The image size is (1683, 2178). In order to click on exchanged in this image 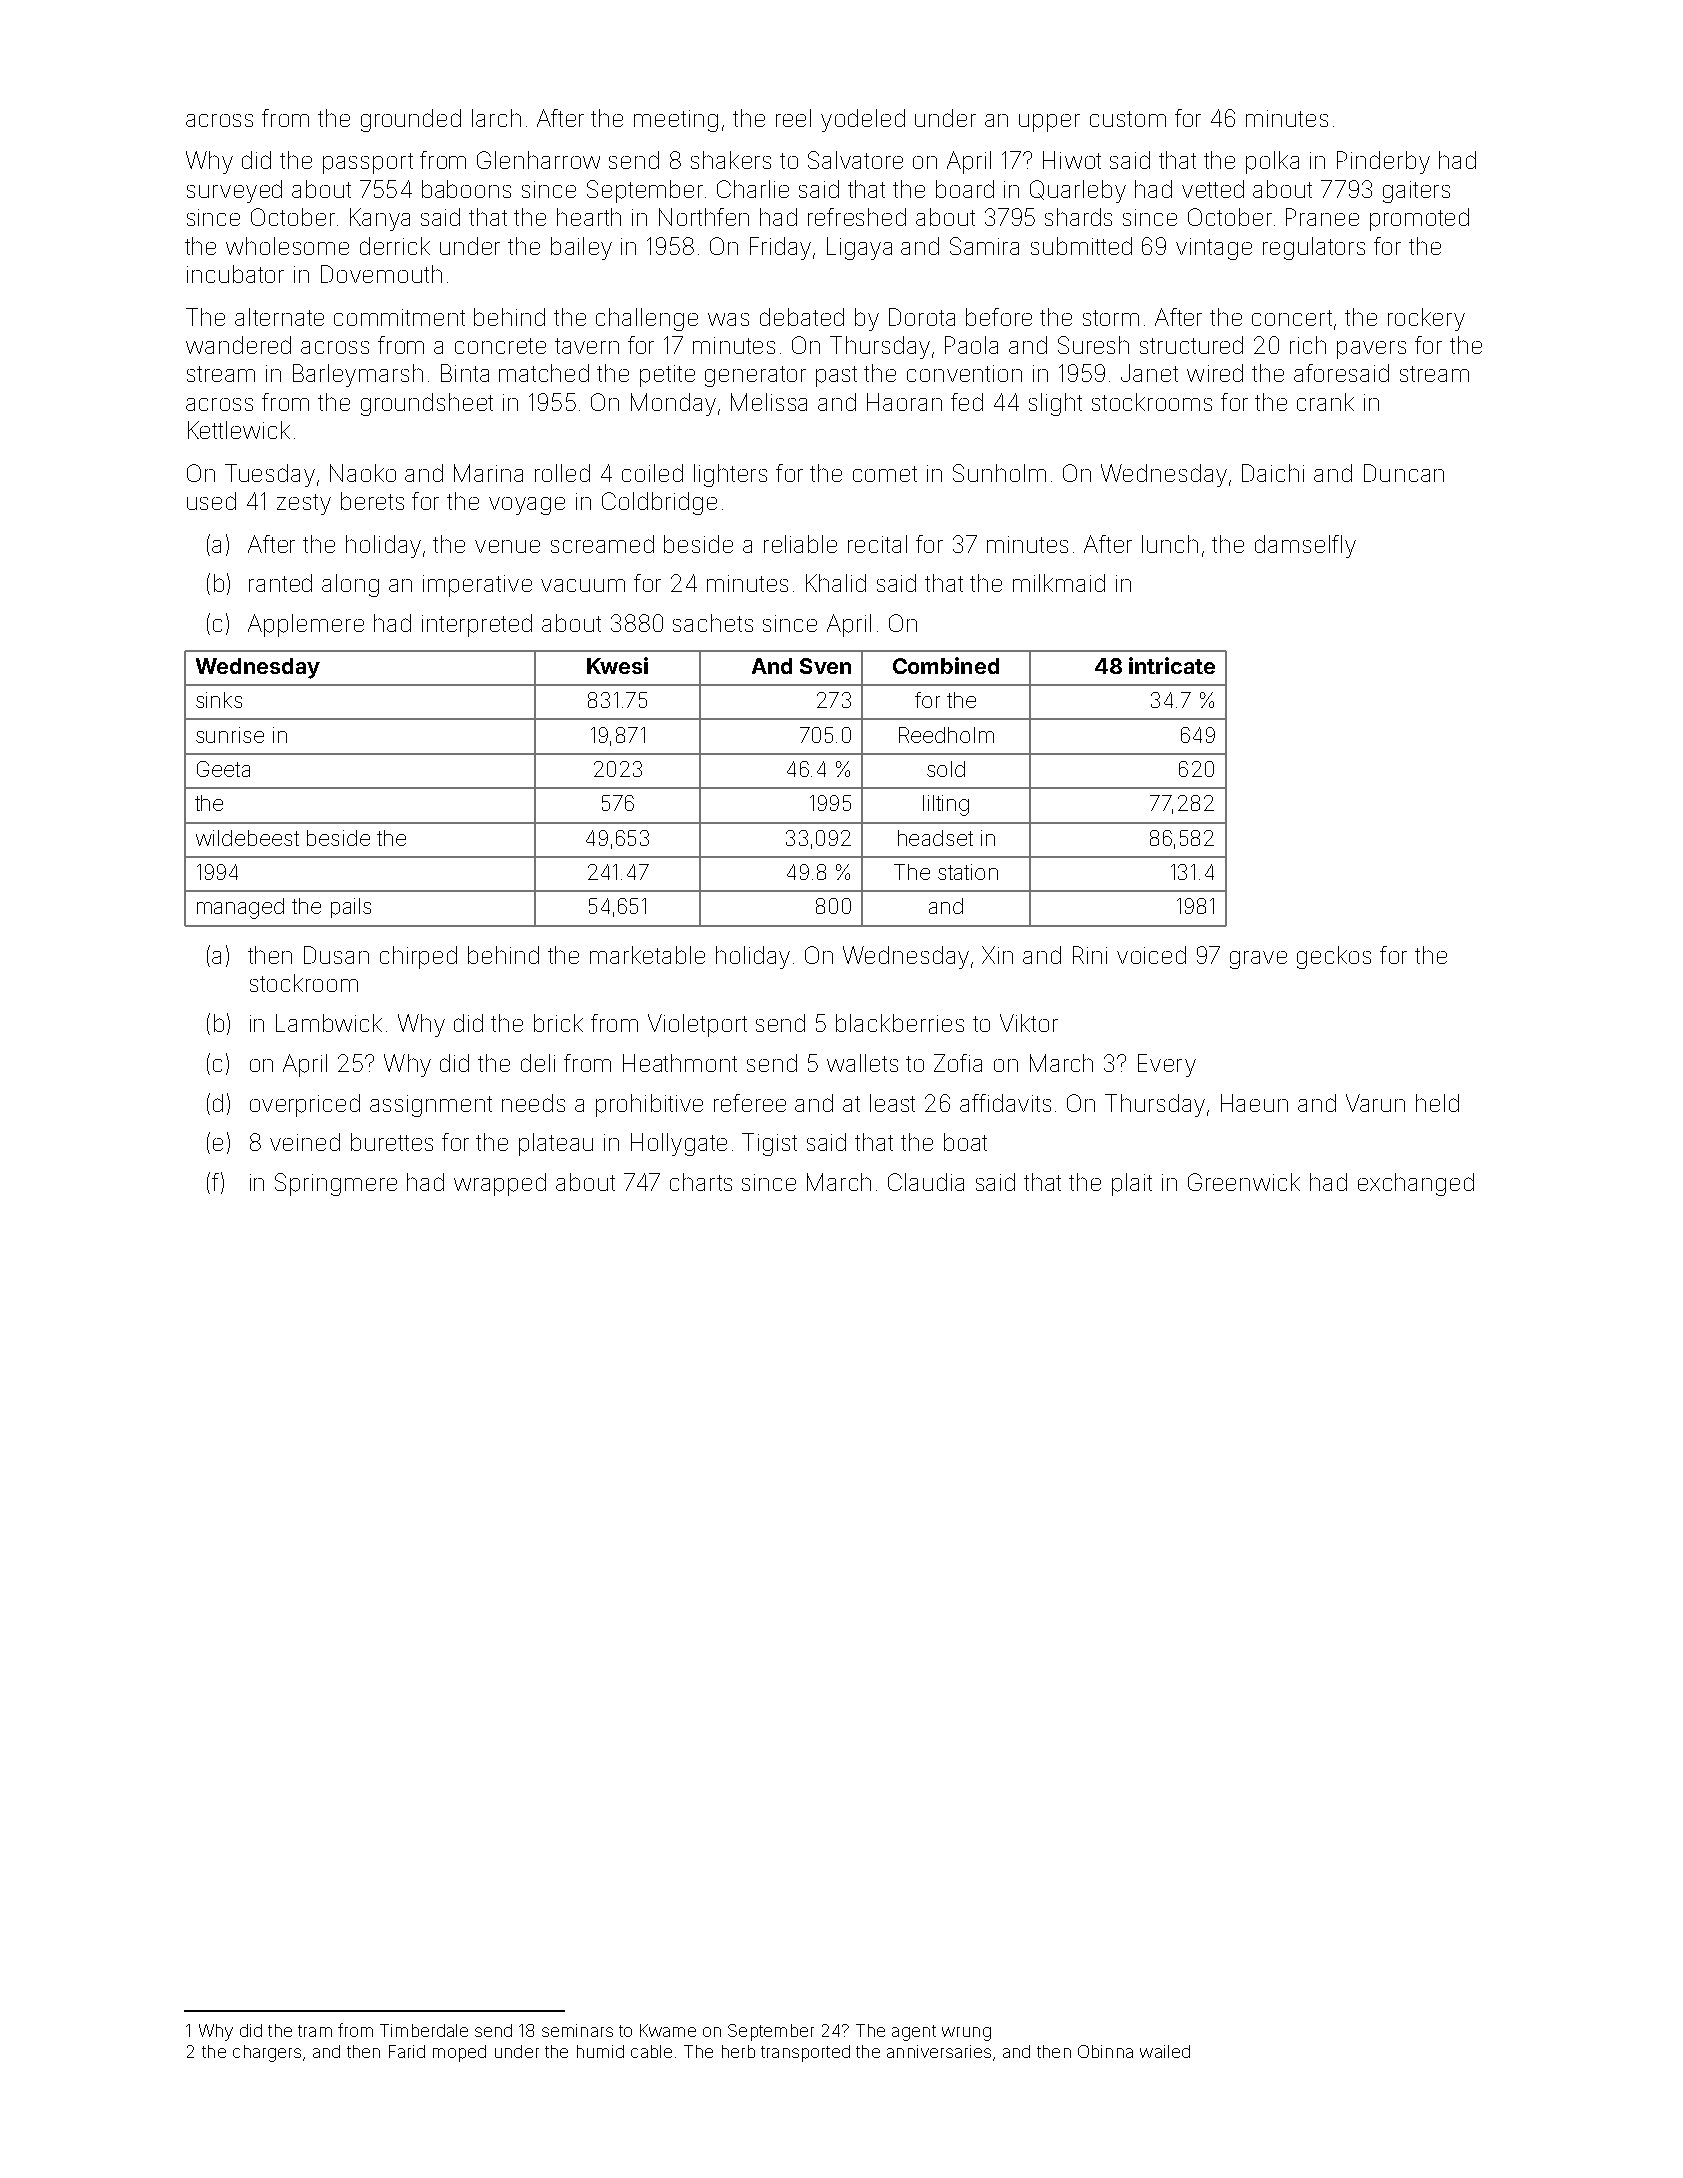, I will do `click(1416, 1184)`.
